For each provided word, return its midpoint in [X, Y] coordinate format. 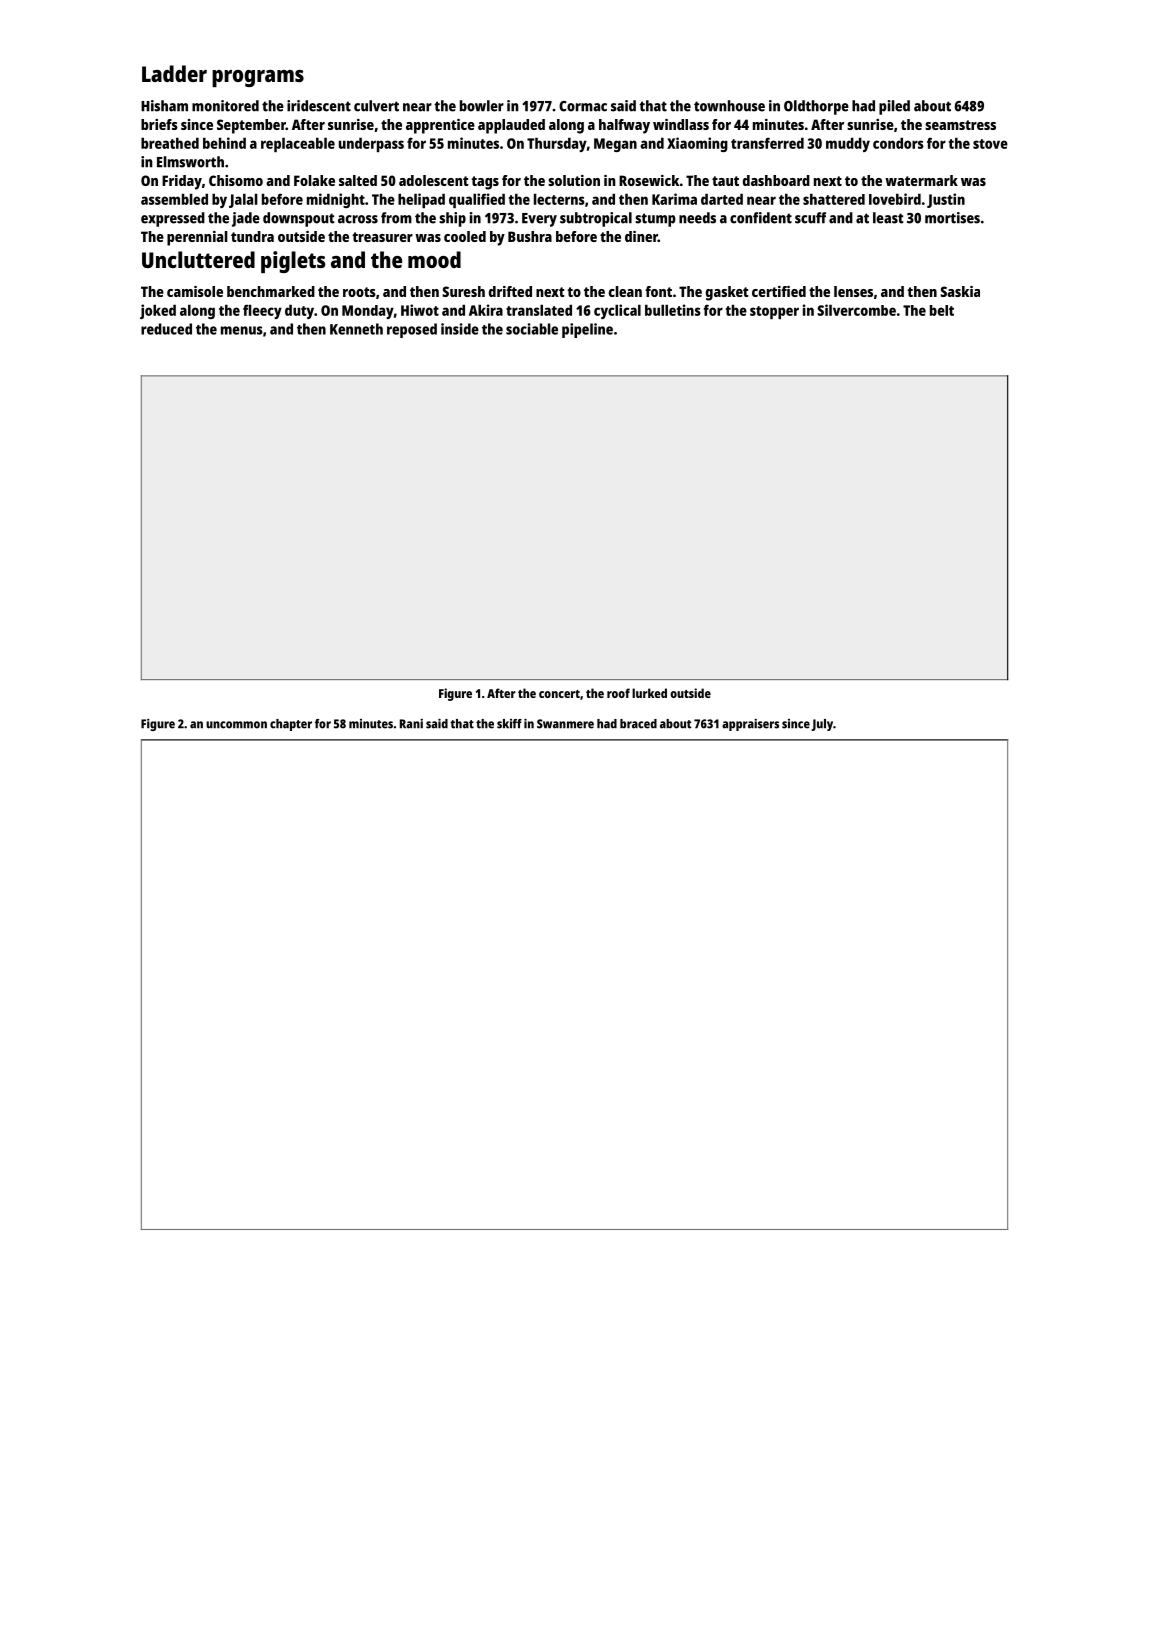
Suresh [463, 291]
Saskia [960, 291]
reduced [166, 329]
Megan [615, 145]
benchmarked [271, 291]
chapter [291, 725]
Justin [946, 200]
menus [242, 330]
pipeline [587, 330]
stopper [774, 312]
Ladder [174, 73]
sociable [532, 329]
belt [942, 310]
